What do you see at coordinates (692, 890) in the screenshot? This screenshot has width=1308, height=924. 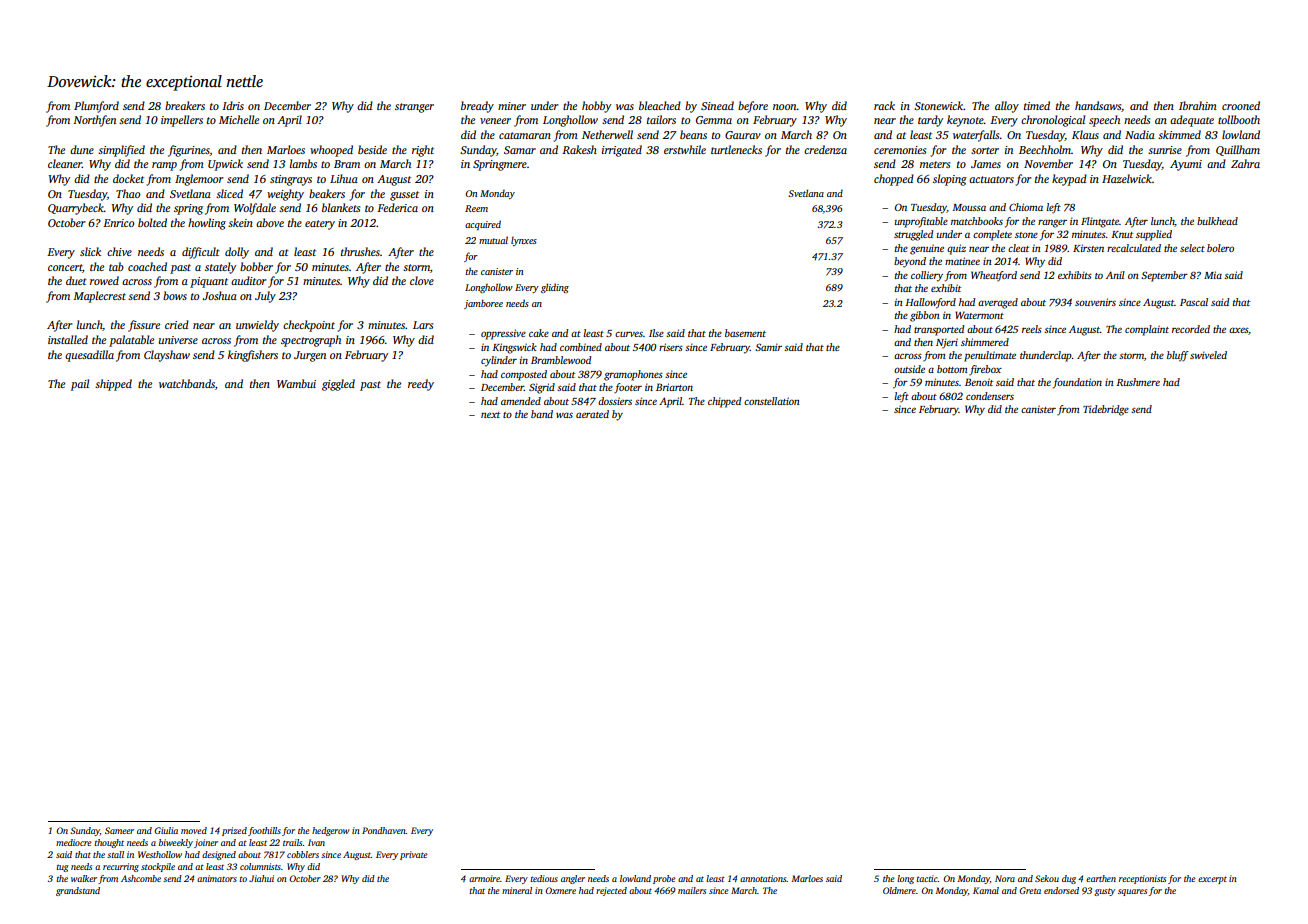 I see `mailers` at bounding box center [692, 890].
